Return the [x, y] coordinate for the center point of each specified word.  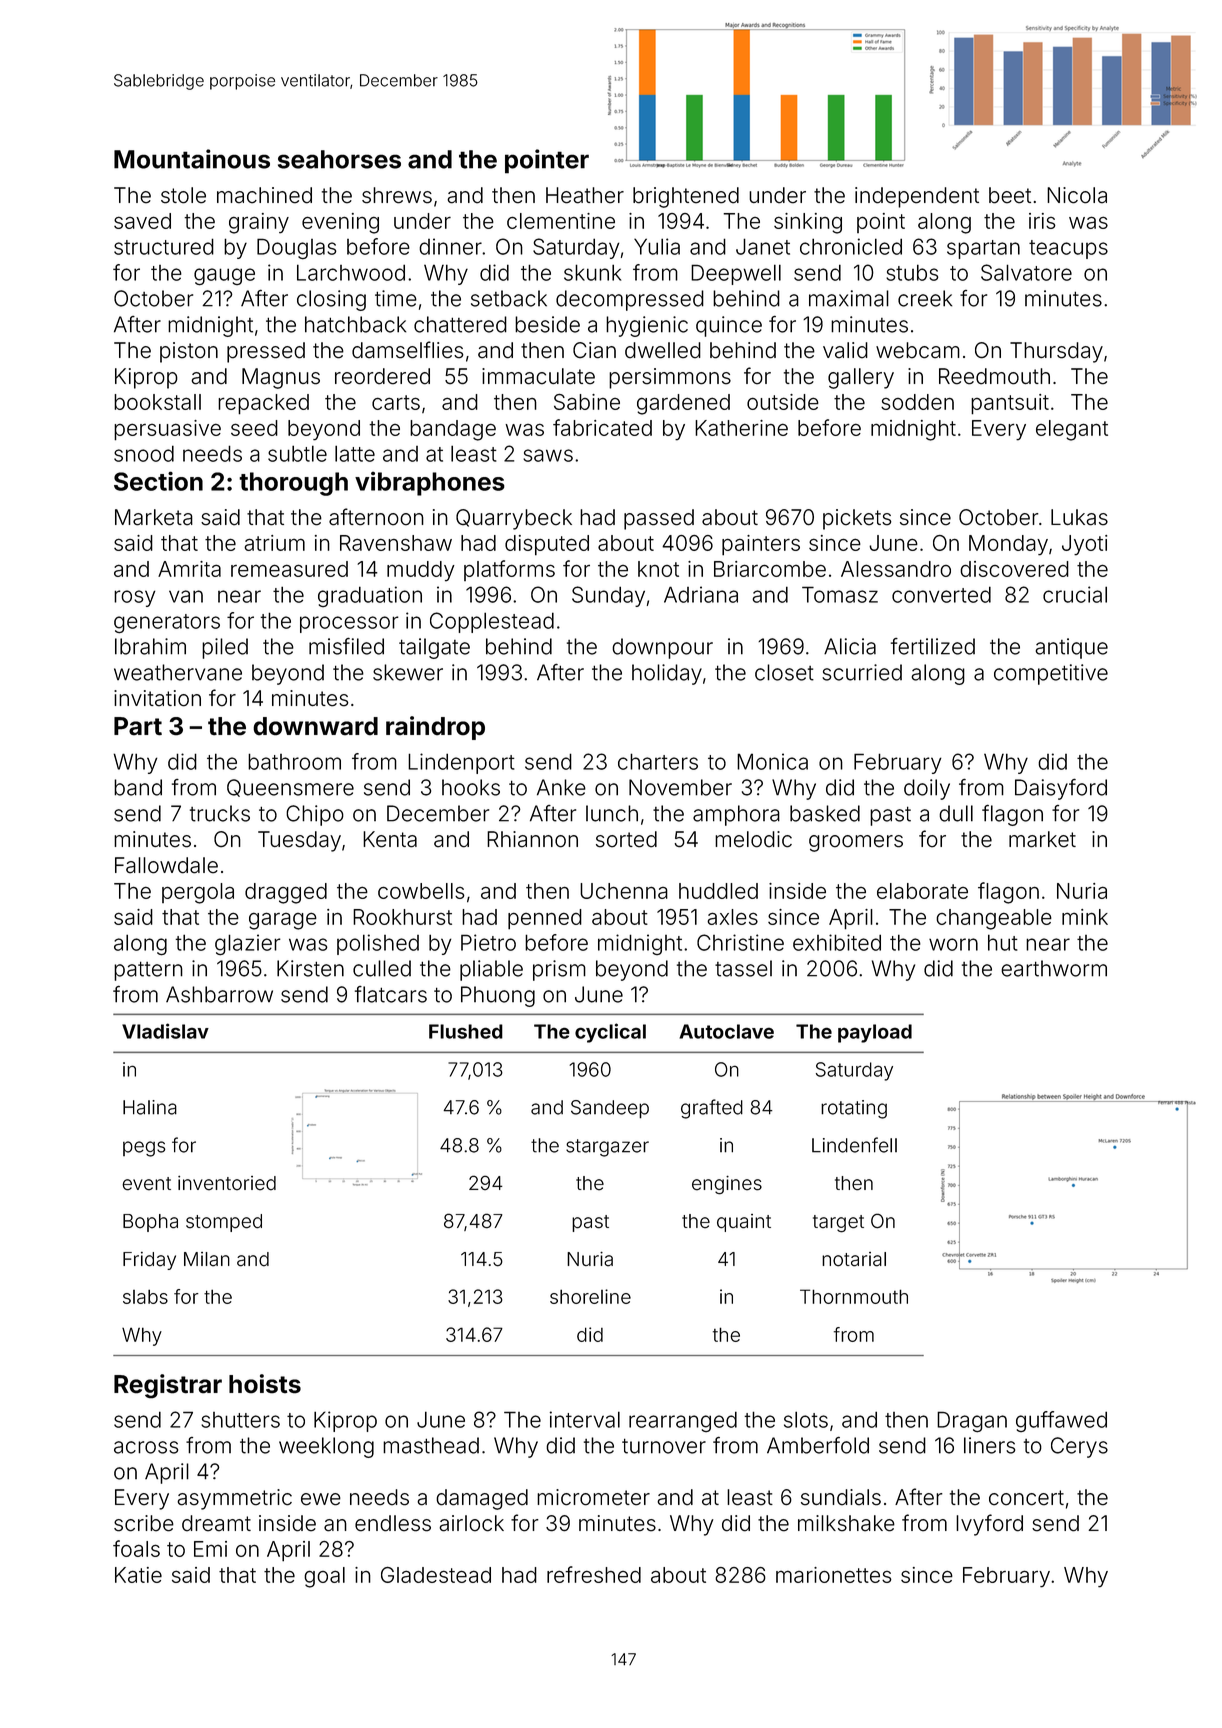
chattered [460, 324]
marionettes [834, 1575]
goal [324, 1577]
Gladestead [436, 1575]
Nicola [1077, 195]
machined [264, 195]
